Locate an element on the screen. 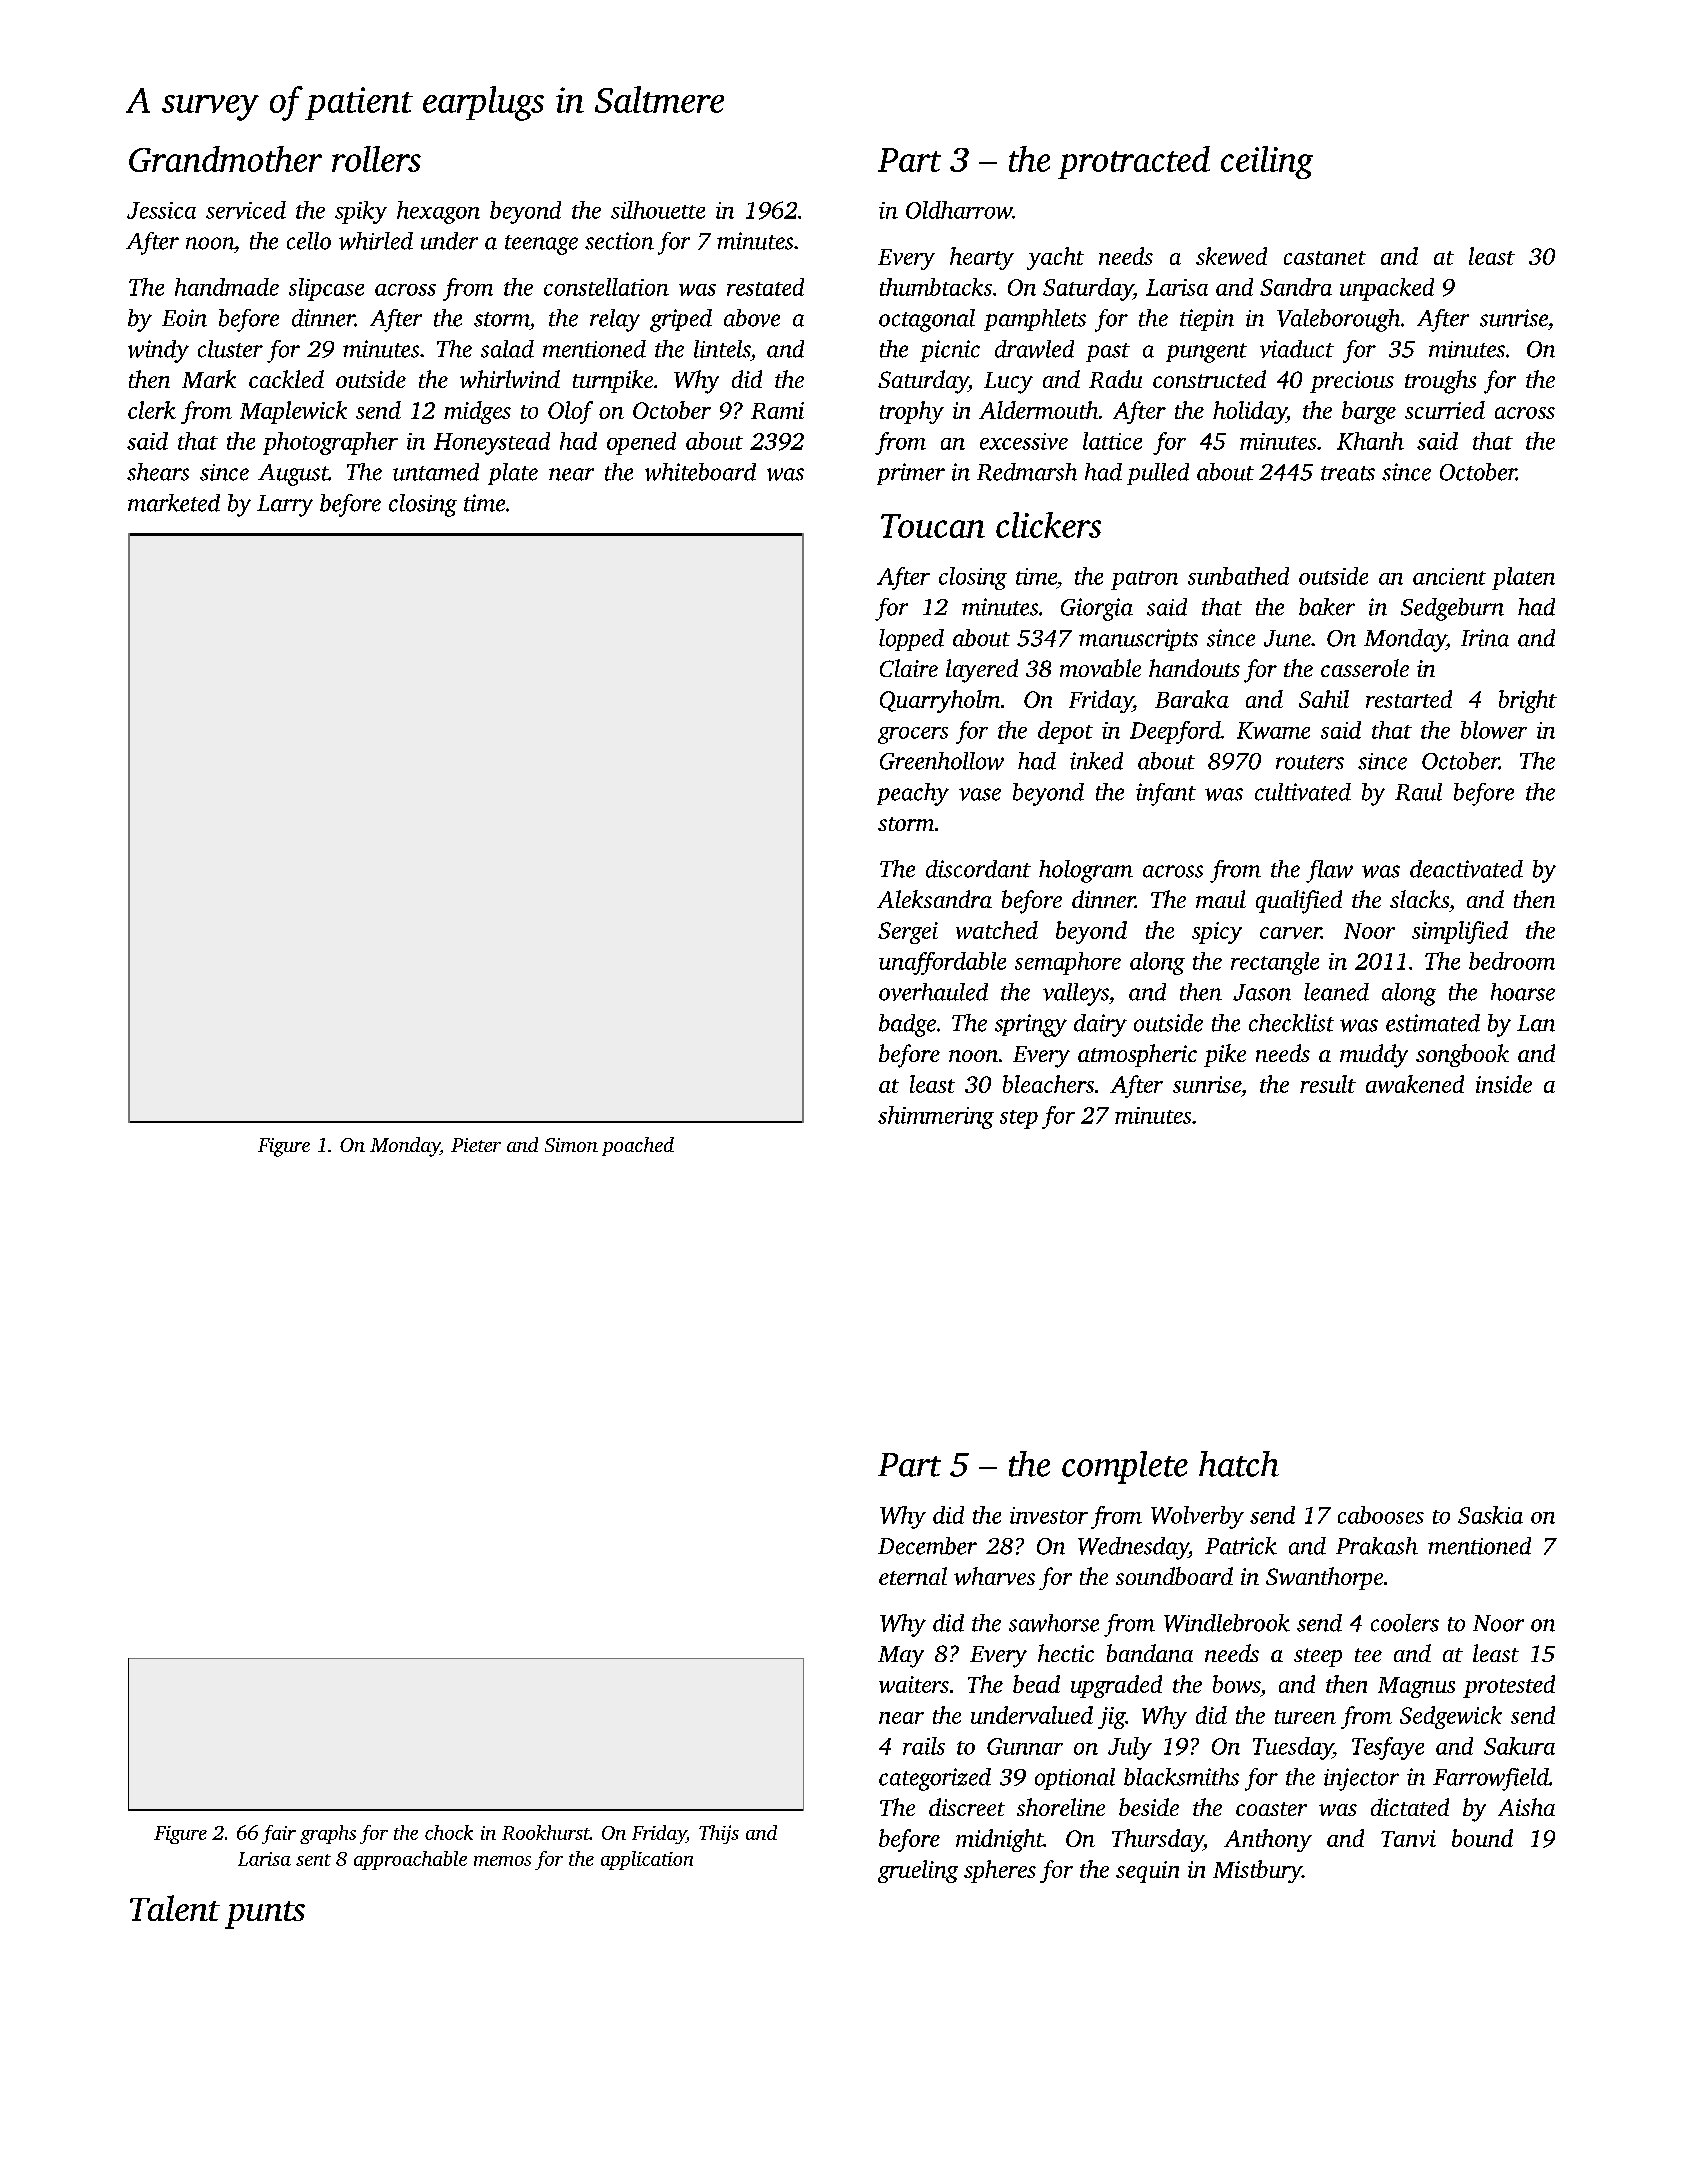 The height and width of the screenshot is (2178, 1683). December is located at coordinates (927, 1546).
